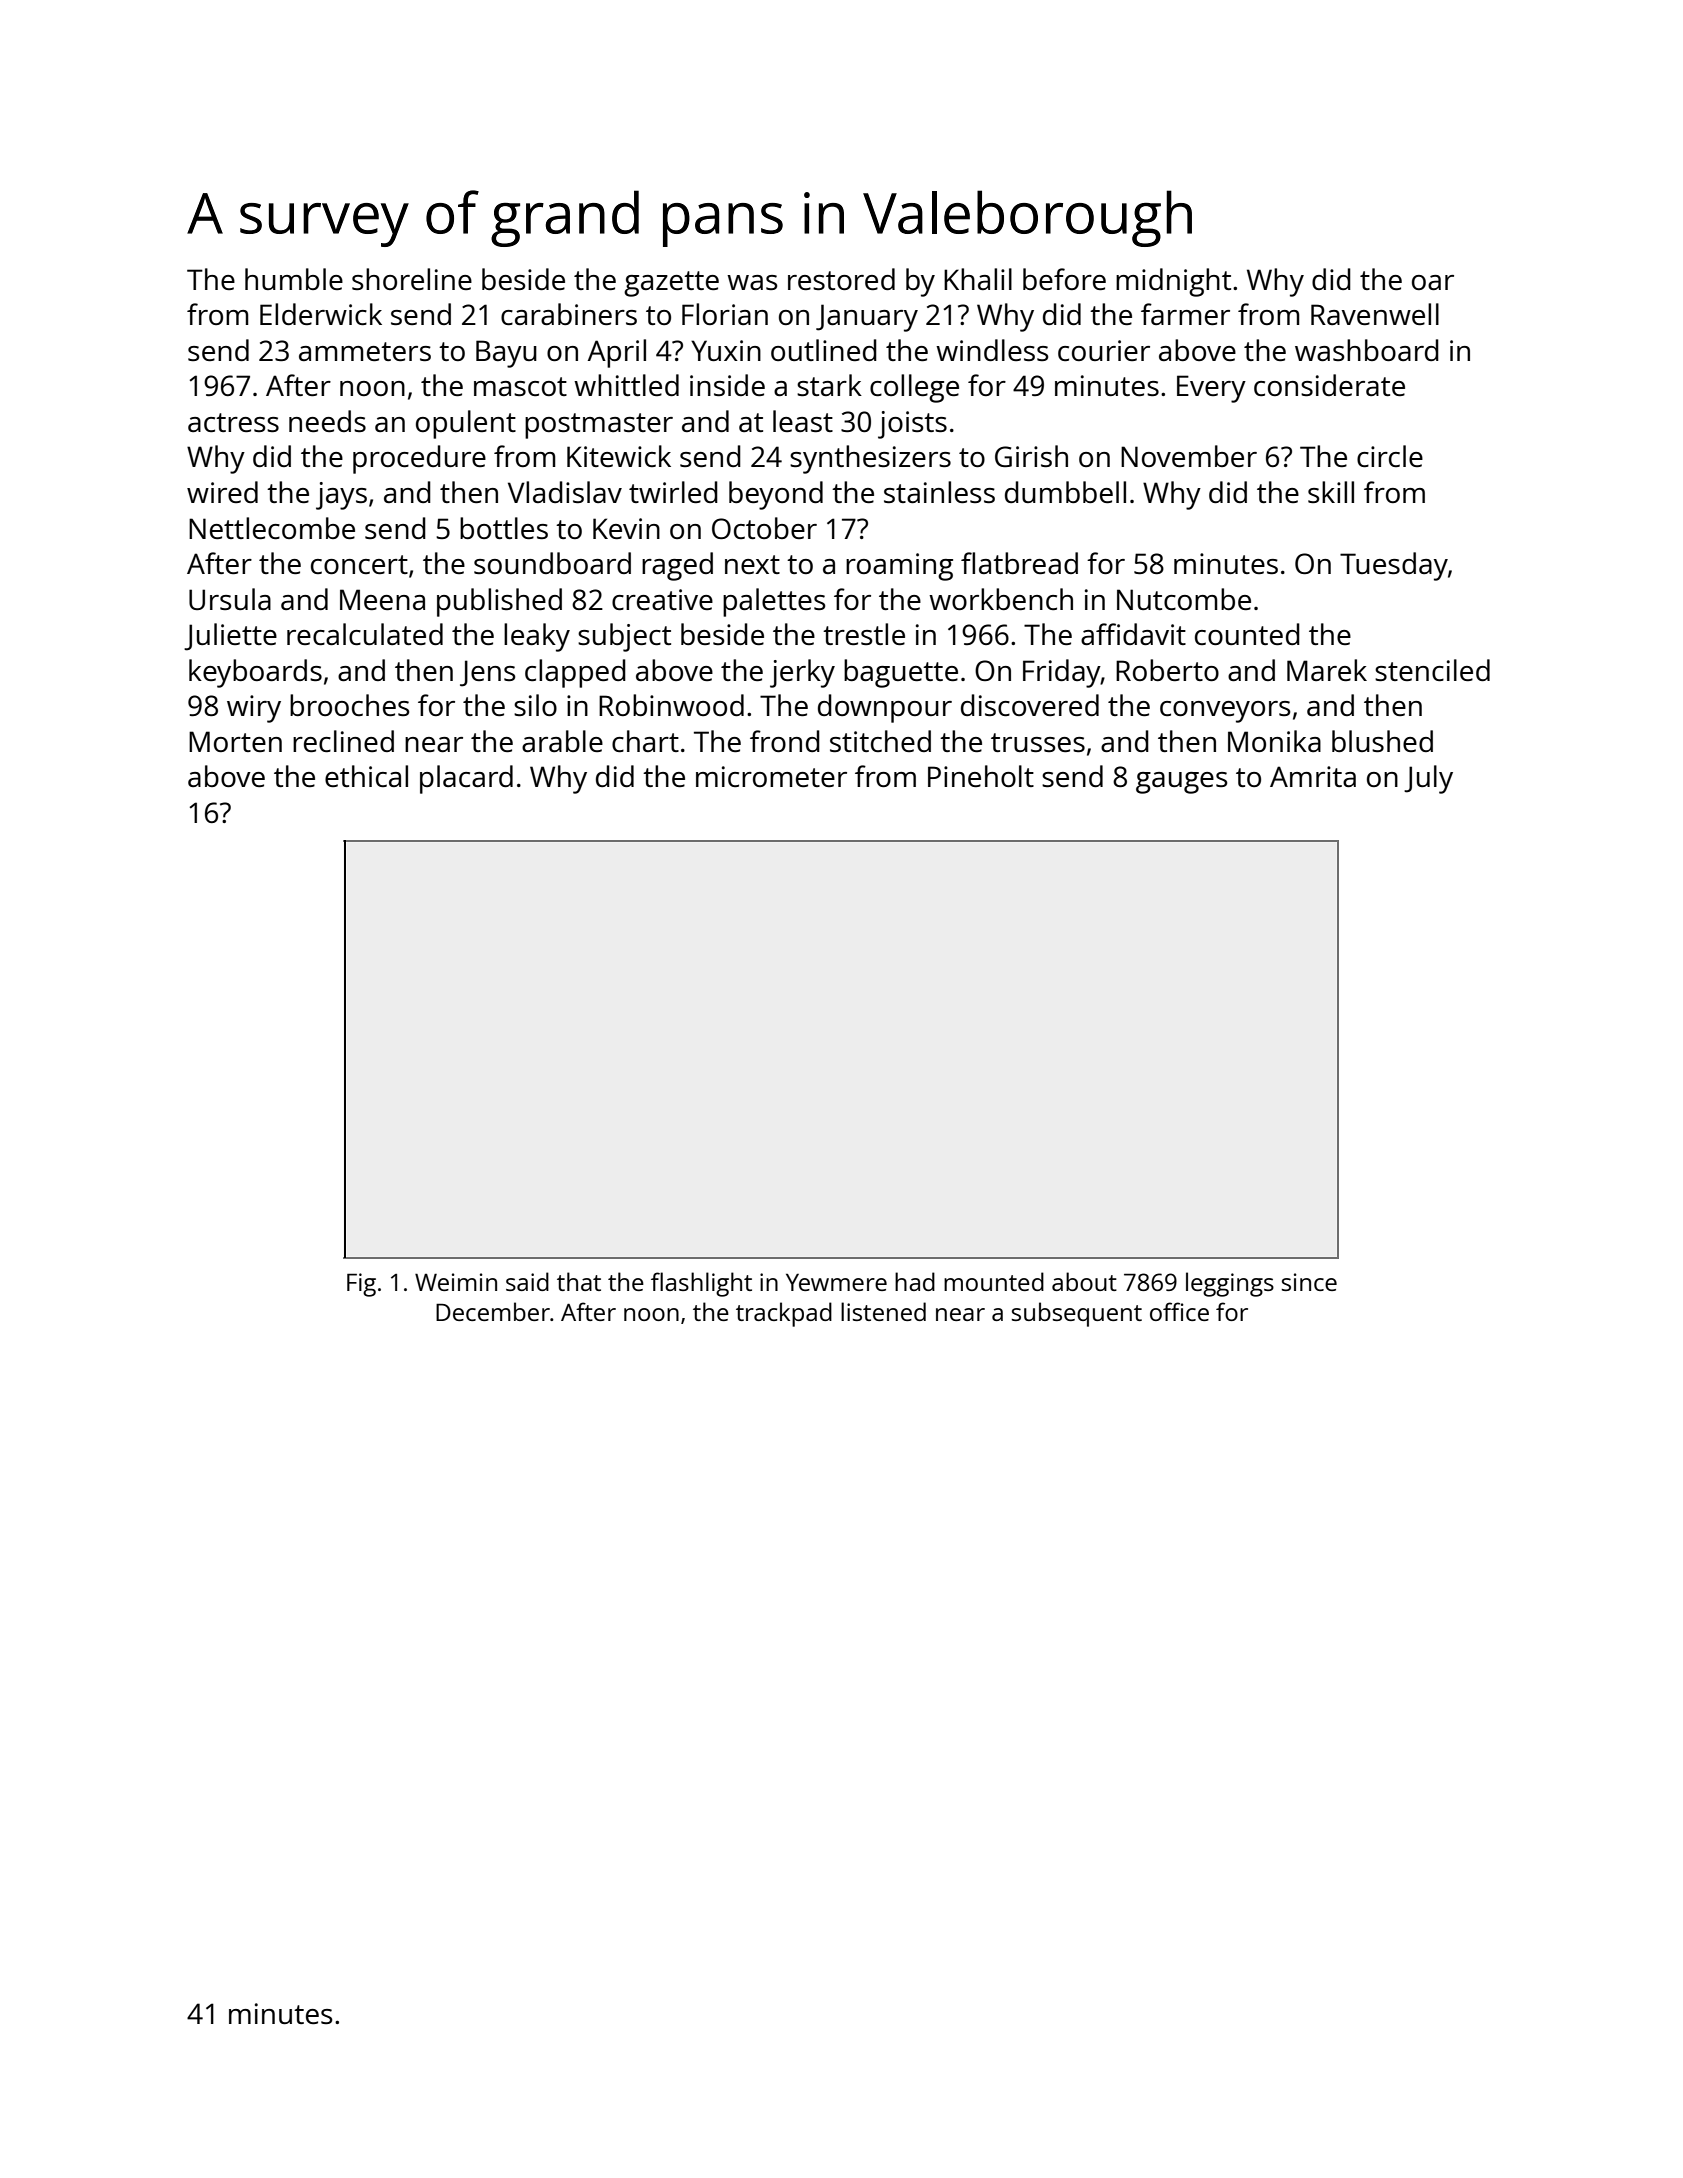 Image resolution: width=1683 pixels, height=2178 pixels. I want to click on Yewmere, so click(836, 1282).
